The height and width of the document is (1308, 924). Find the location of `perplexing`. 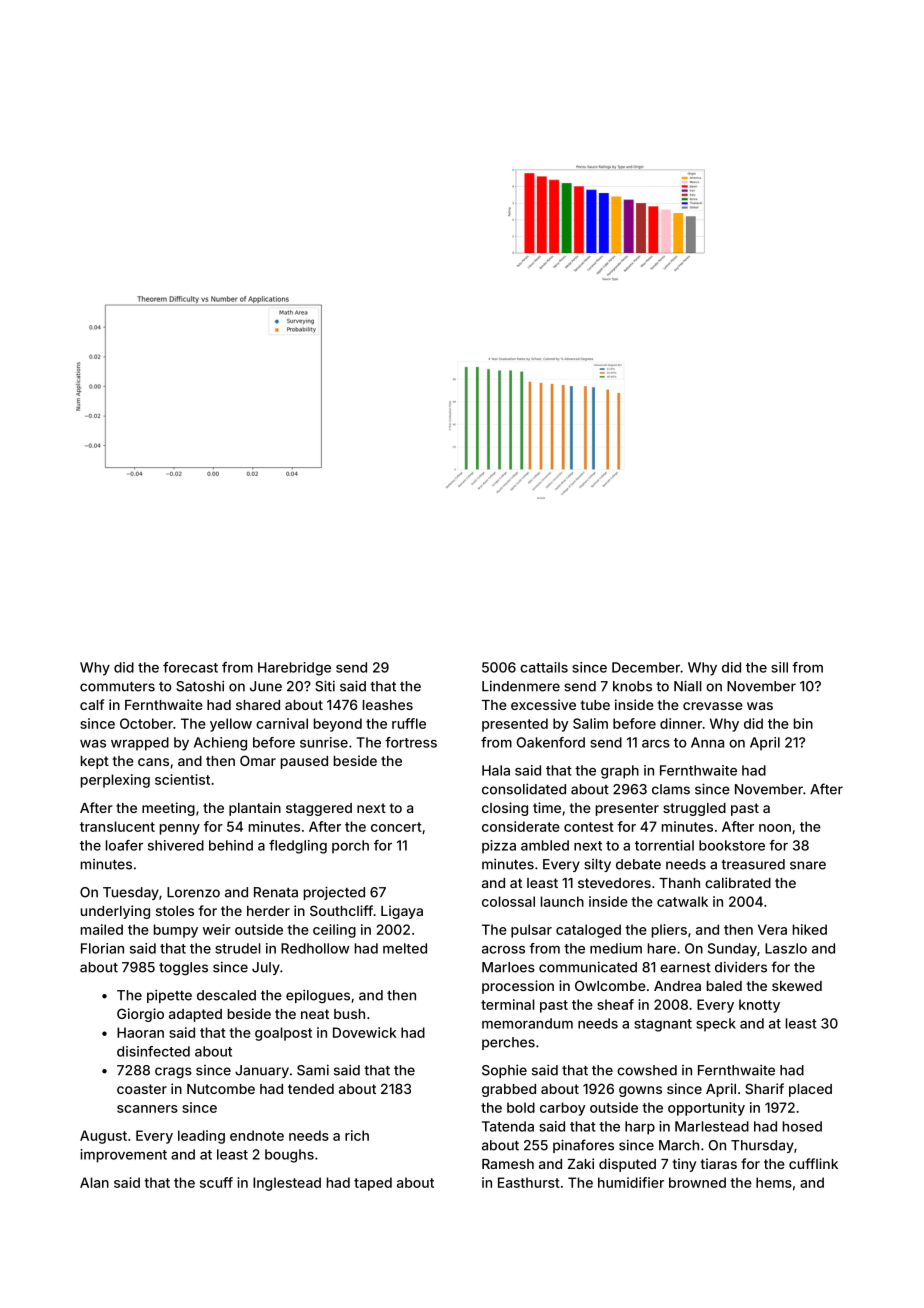

perplexing is located at coordinates (115, 781).
